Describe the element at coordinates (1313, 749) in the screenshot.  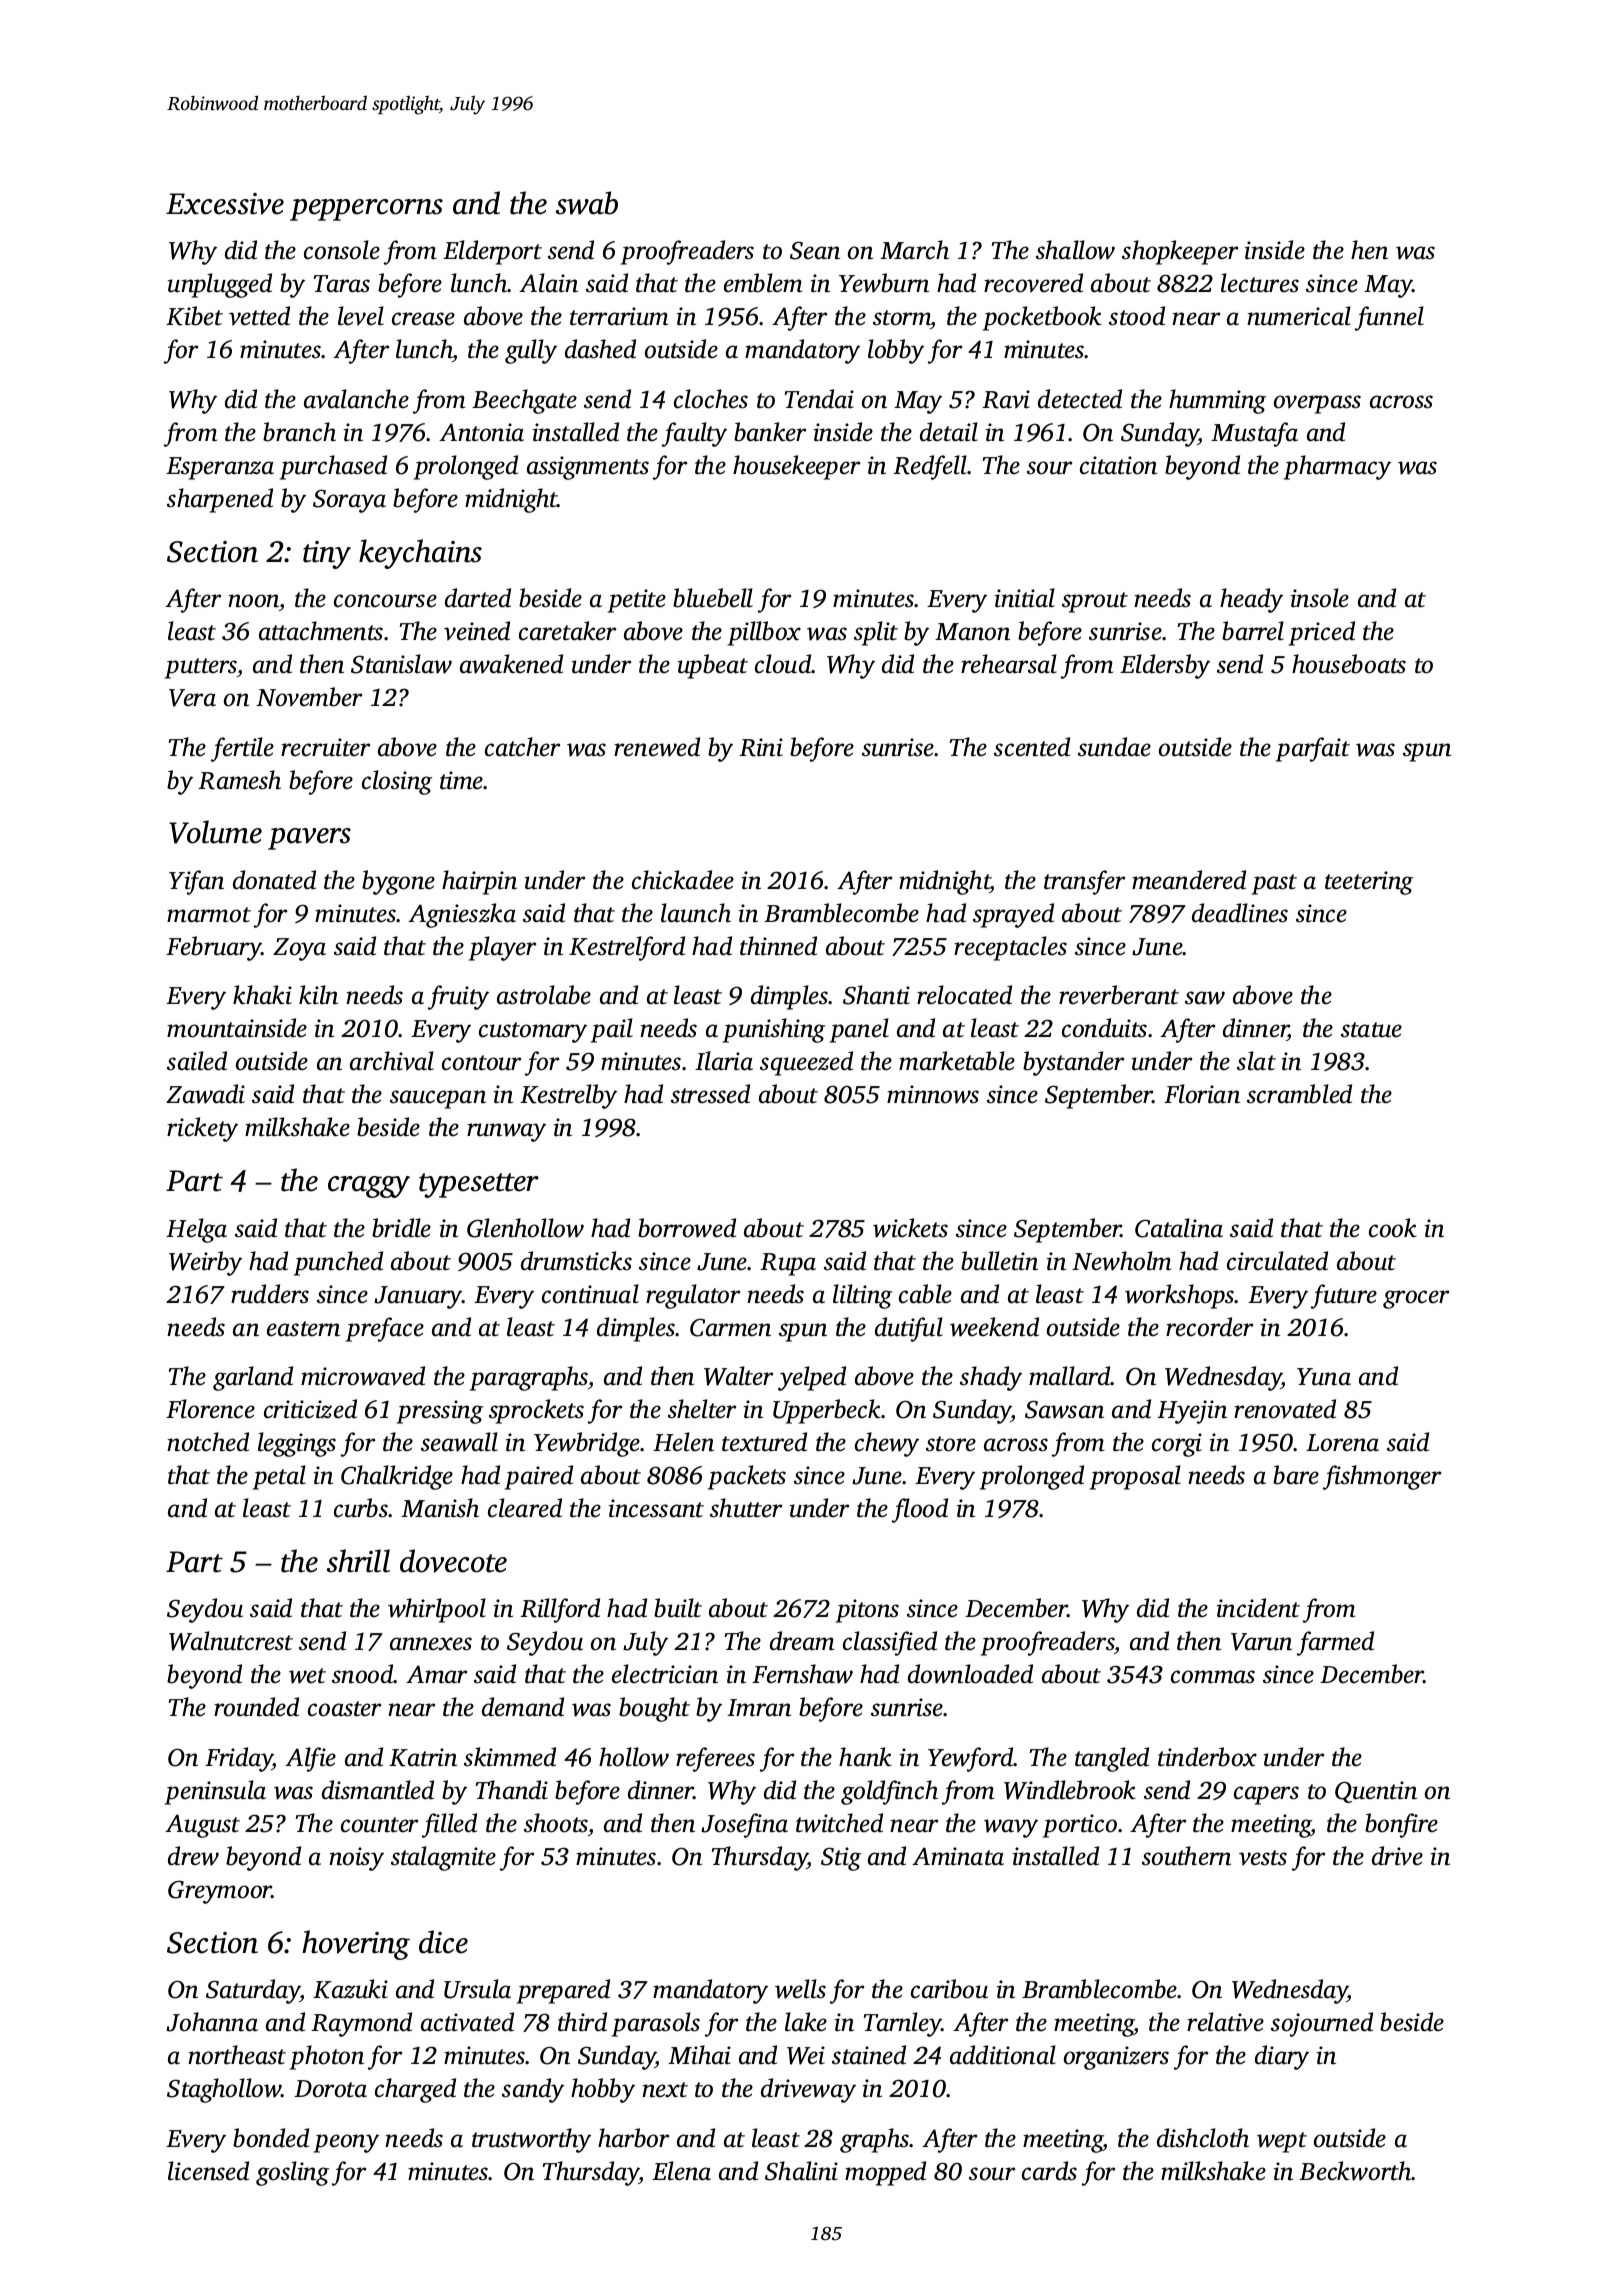
I see `parfait` at that location.
